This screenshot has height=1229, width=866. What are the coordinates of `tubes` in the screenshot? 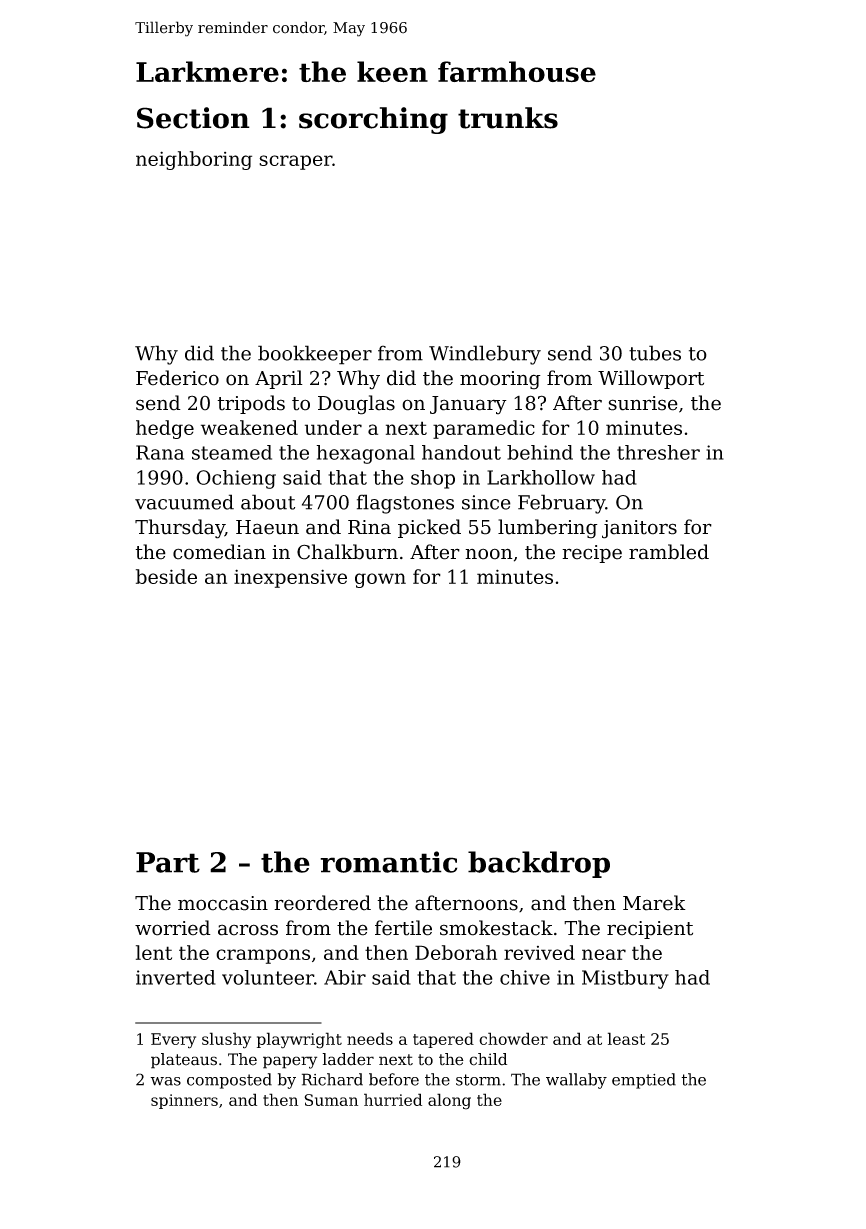 It's located at (655, 353).
